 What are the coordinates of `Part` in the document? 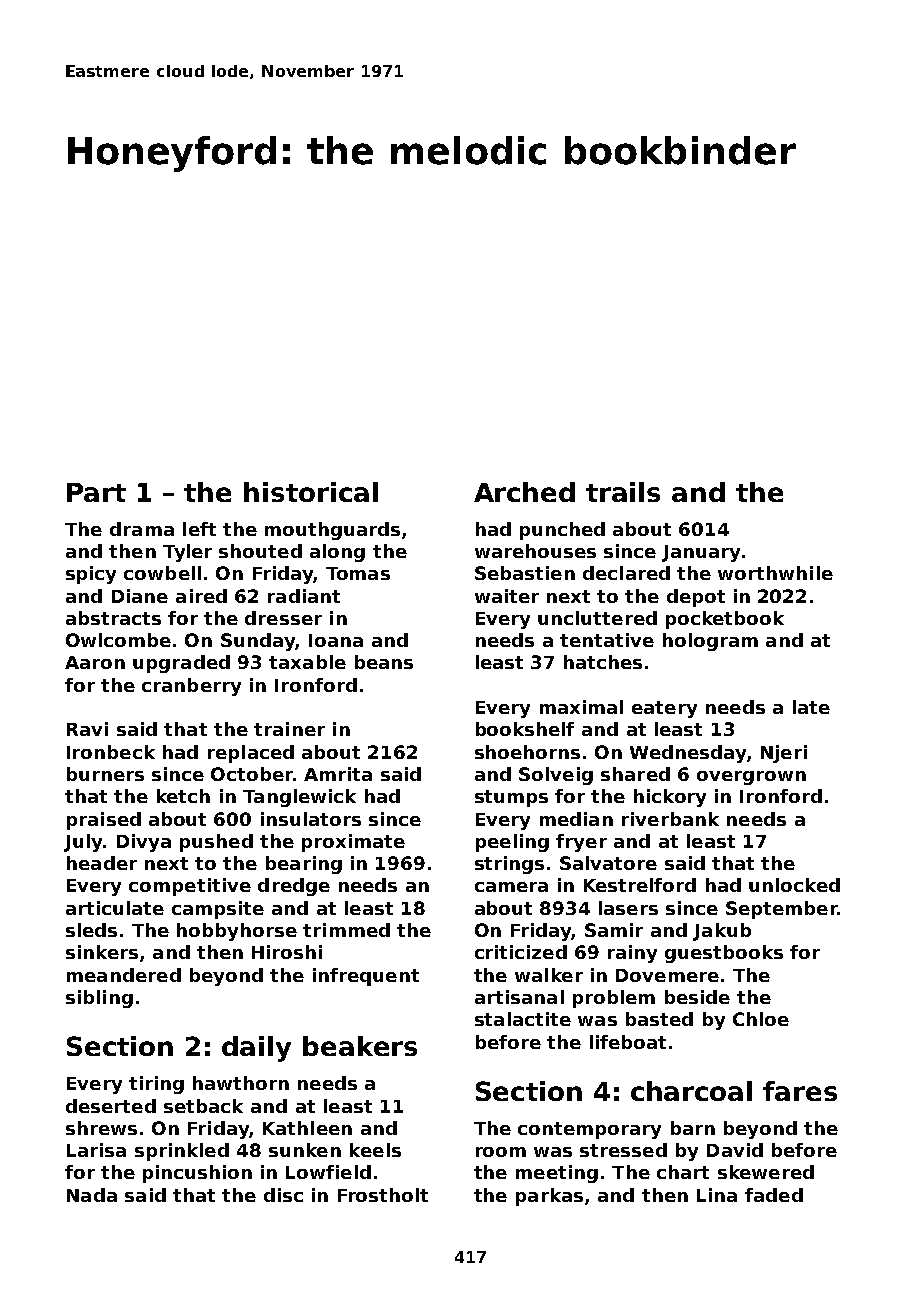 It's located at (96, 492).
